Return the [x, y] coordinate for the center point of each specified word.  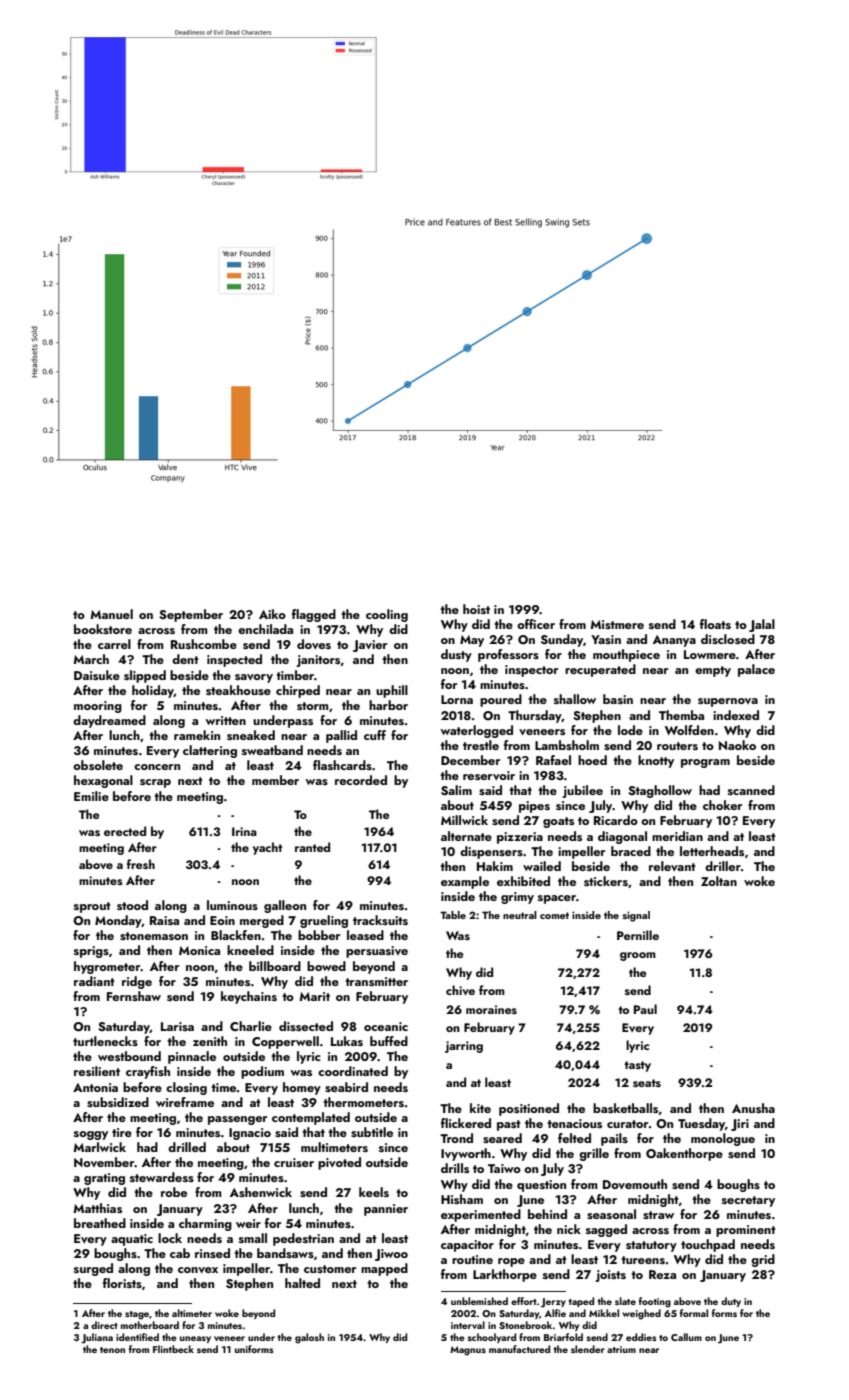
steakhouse [238, 690]
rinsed [212, 1253]
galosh [309, 1338]
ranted [312, 847]
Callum [686, 1337]
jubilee [582, 791]
